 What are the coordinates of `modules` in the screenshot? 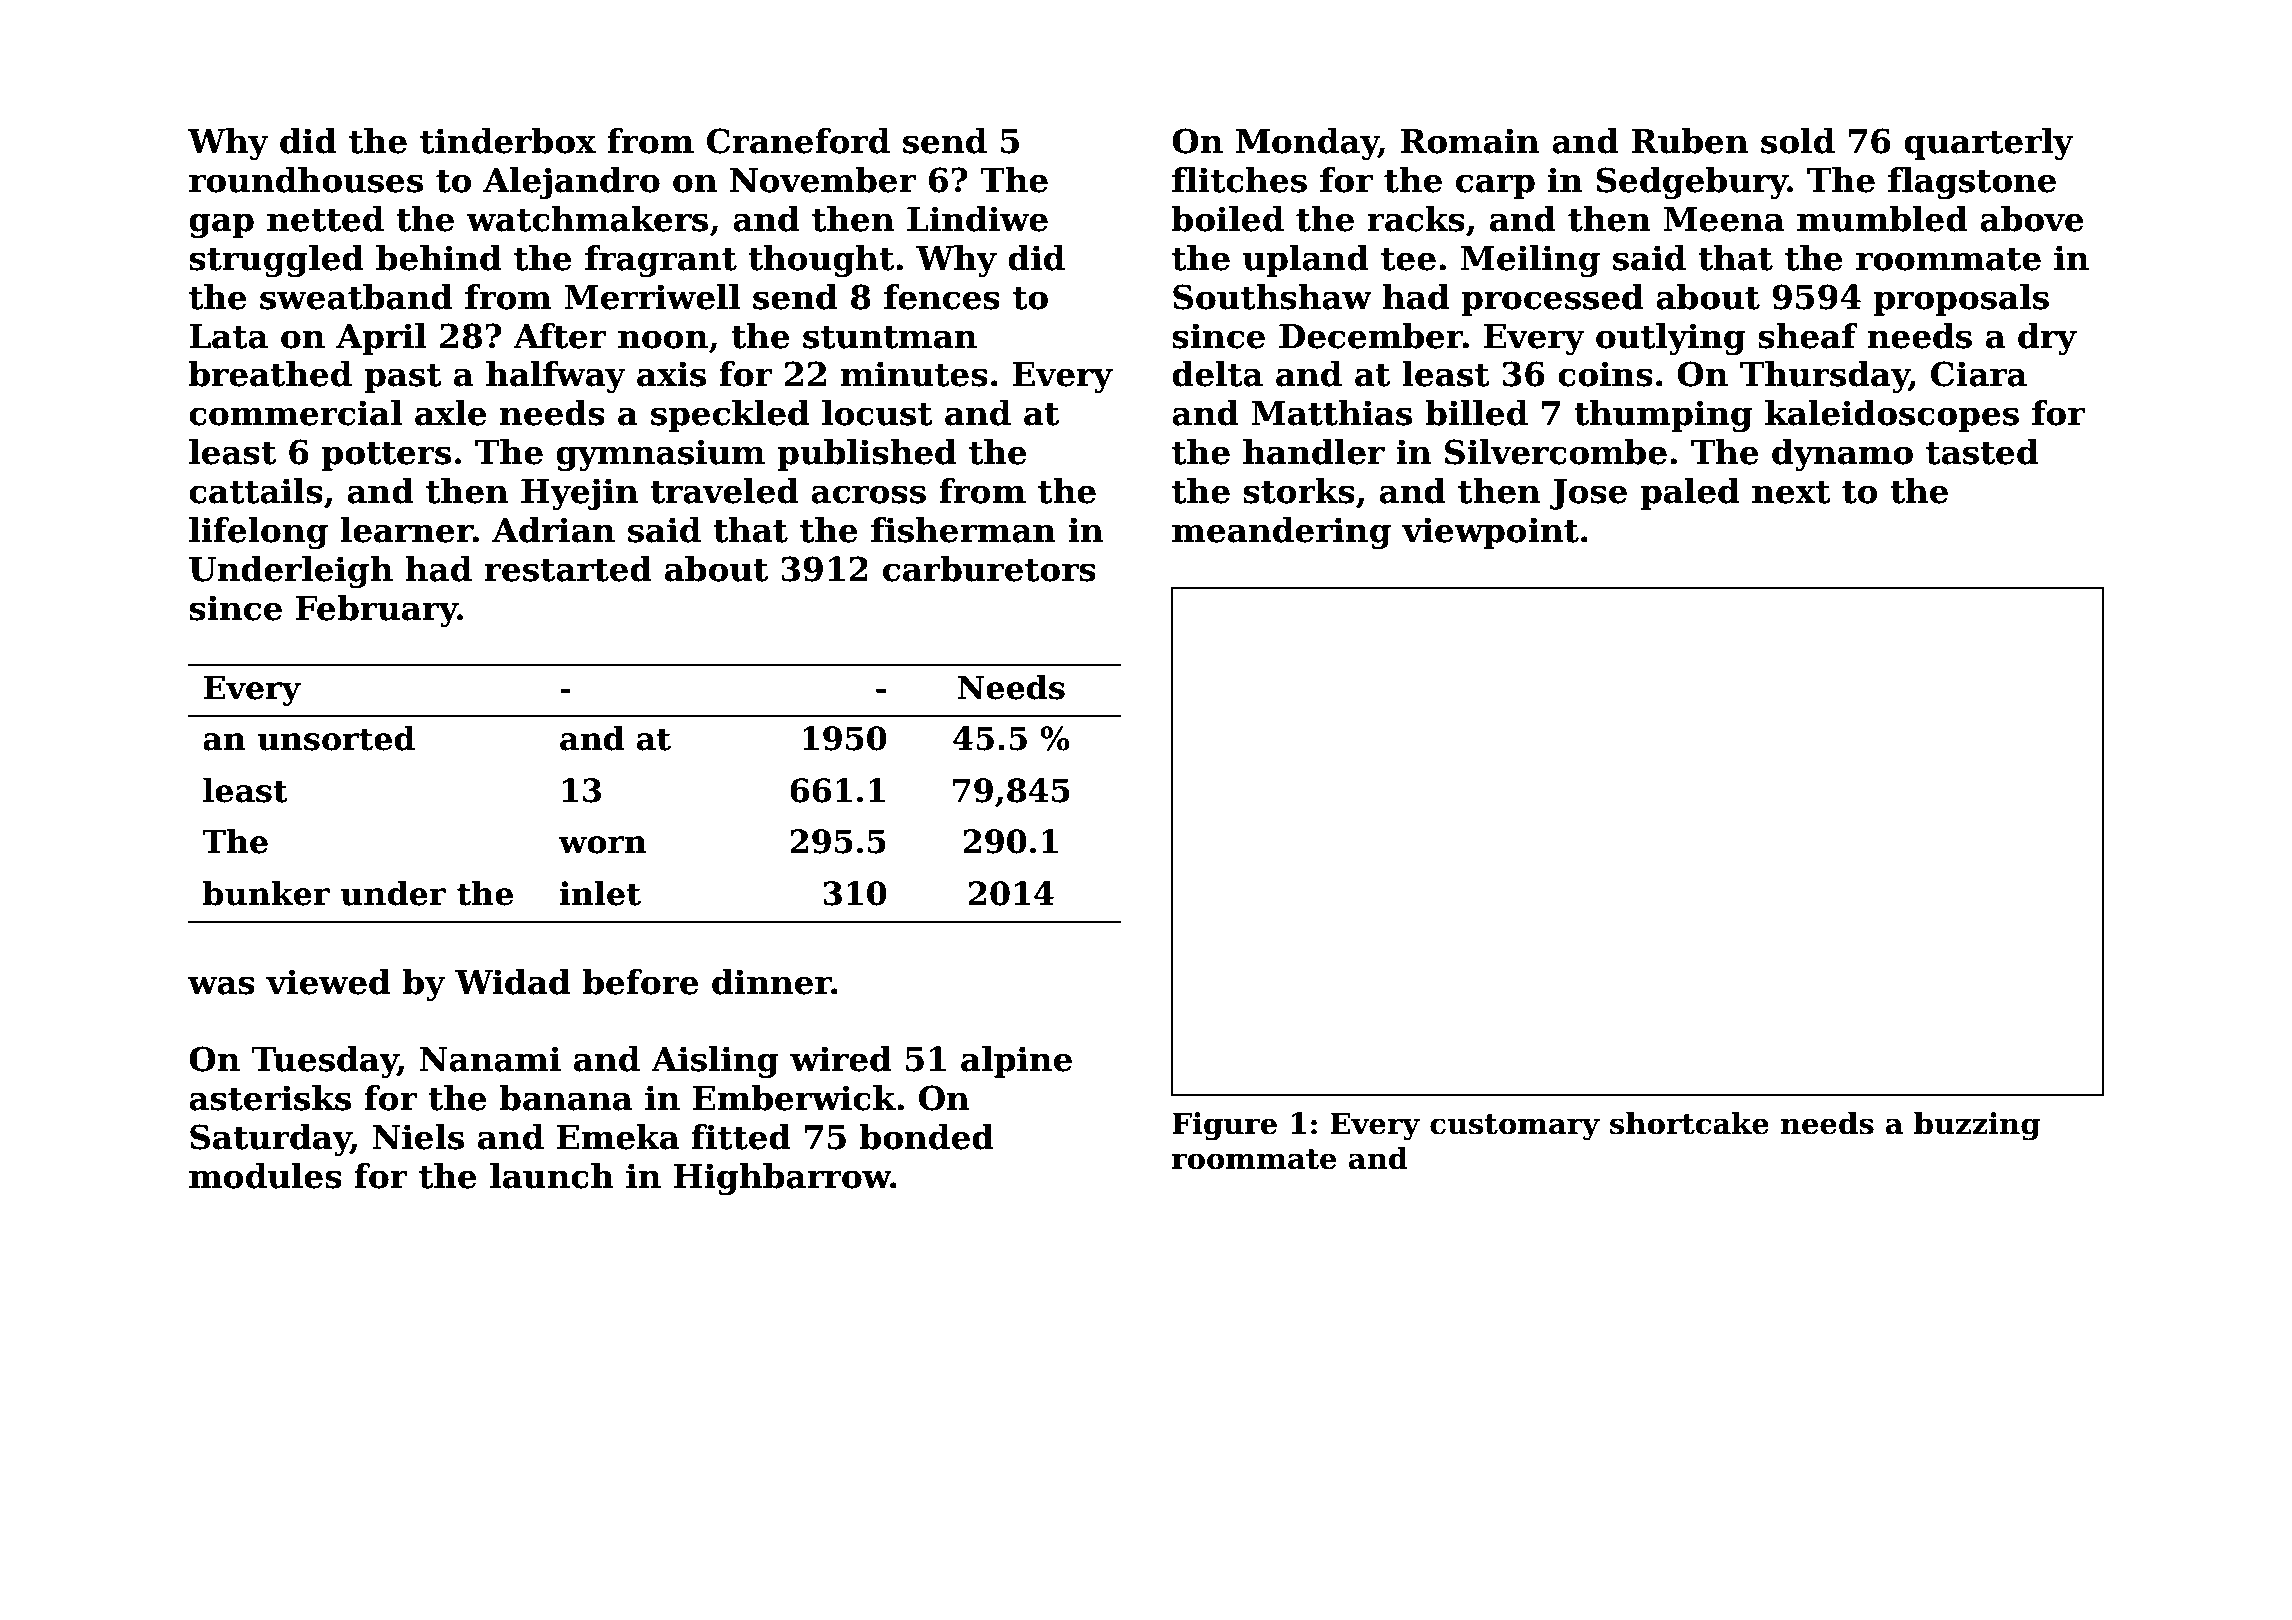 It's located at (265, 1176).
